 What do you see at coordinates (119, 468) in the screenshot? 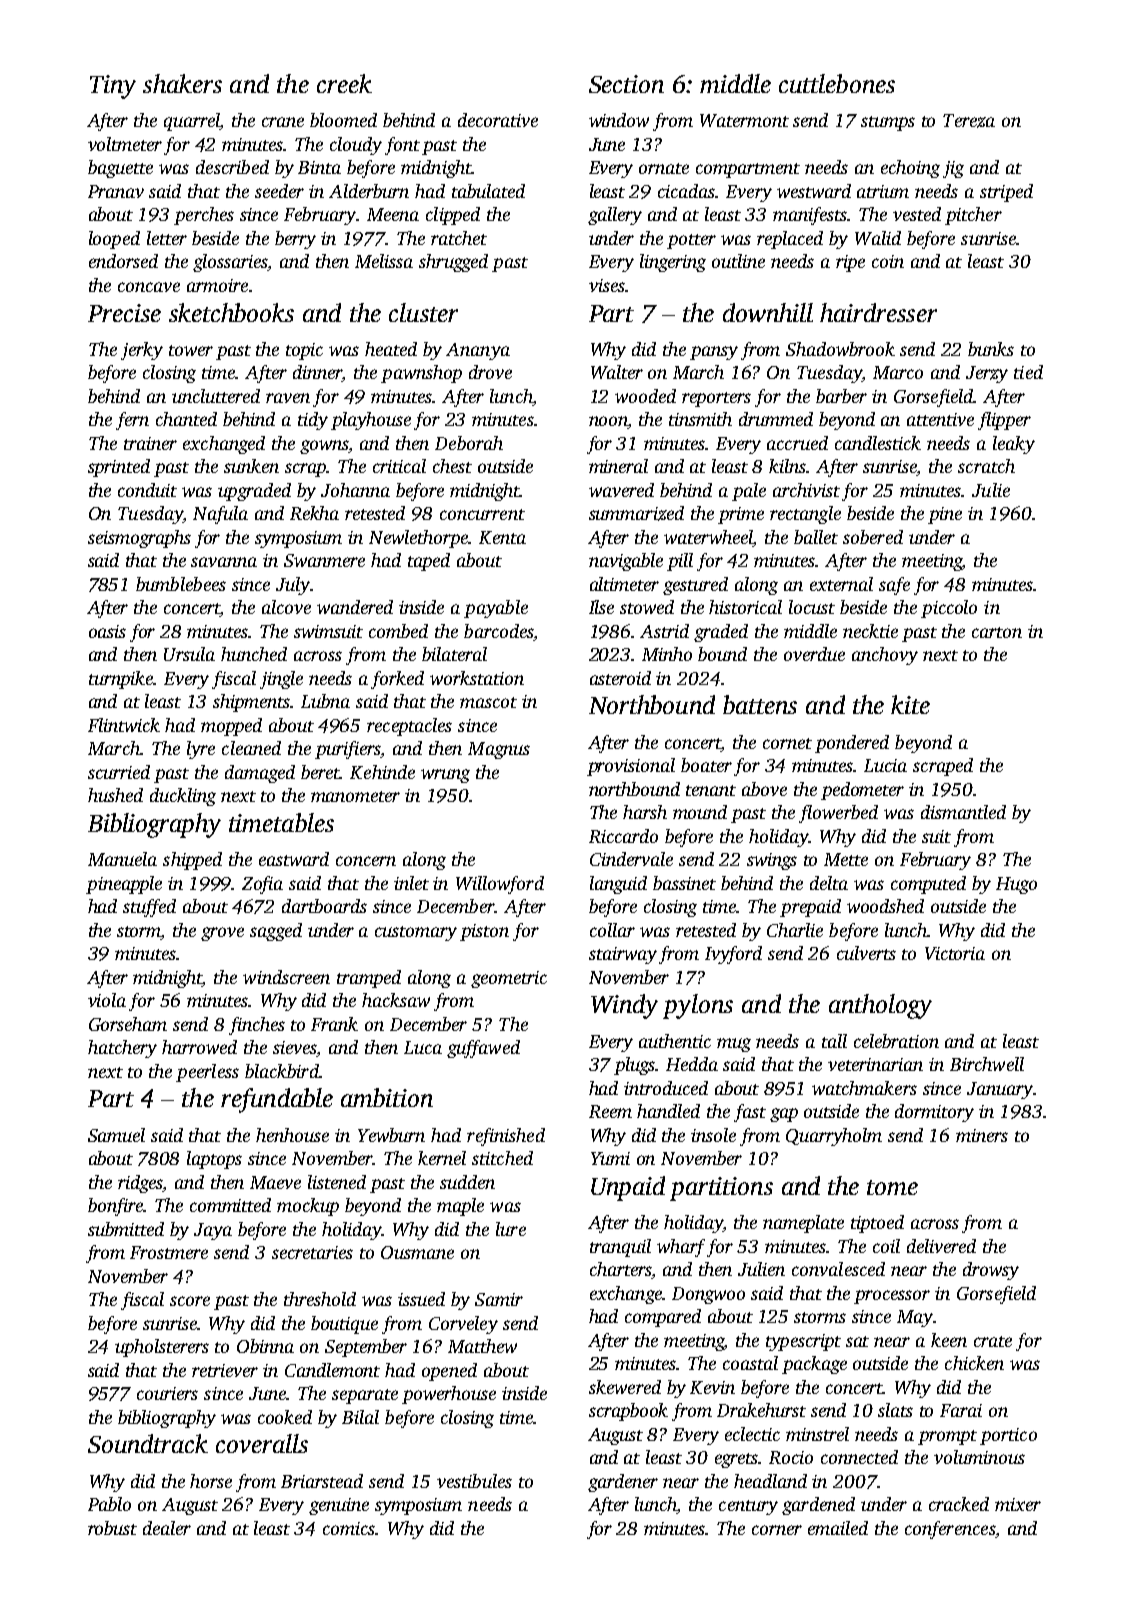
I see `sprinted` at bounding box center [119, 468].
